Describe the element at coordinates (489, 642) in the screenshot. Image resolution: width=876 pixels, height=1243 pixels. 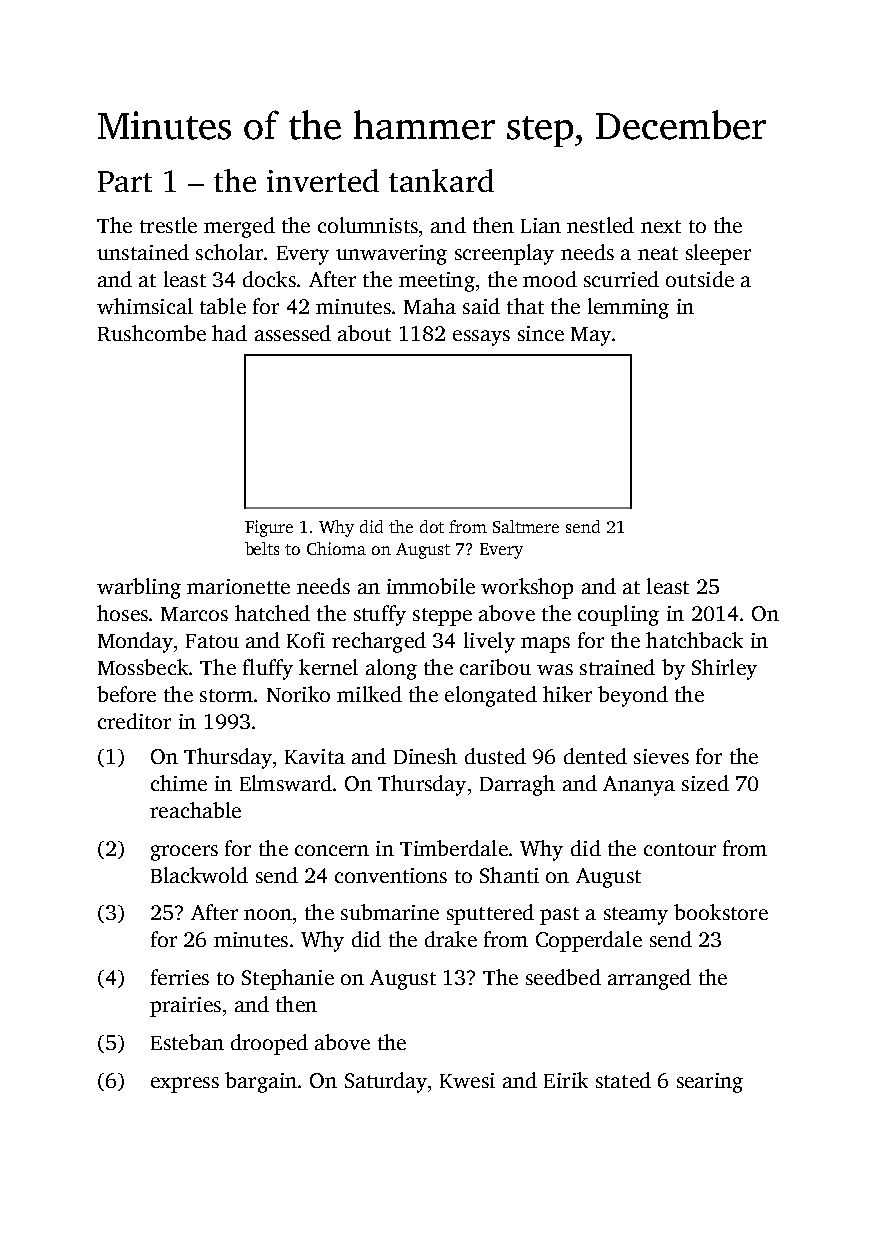
I see `lively` at that location.
